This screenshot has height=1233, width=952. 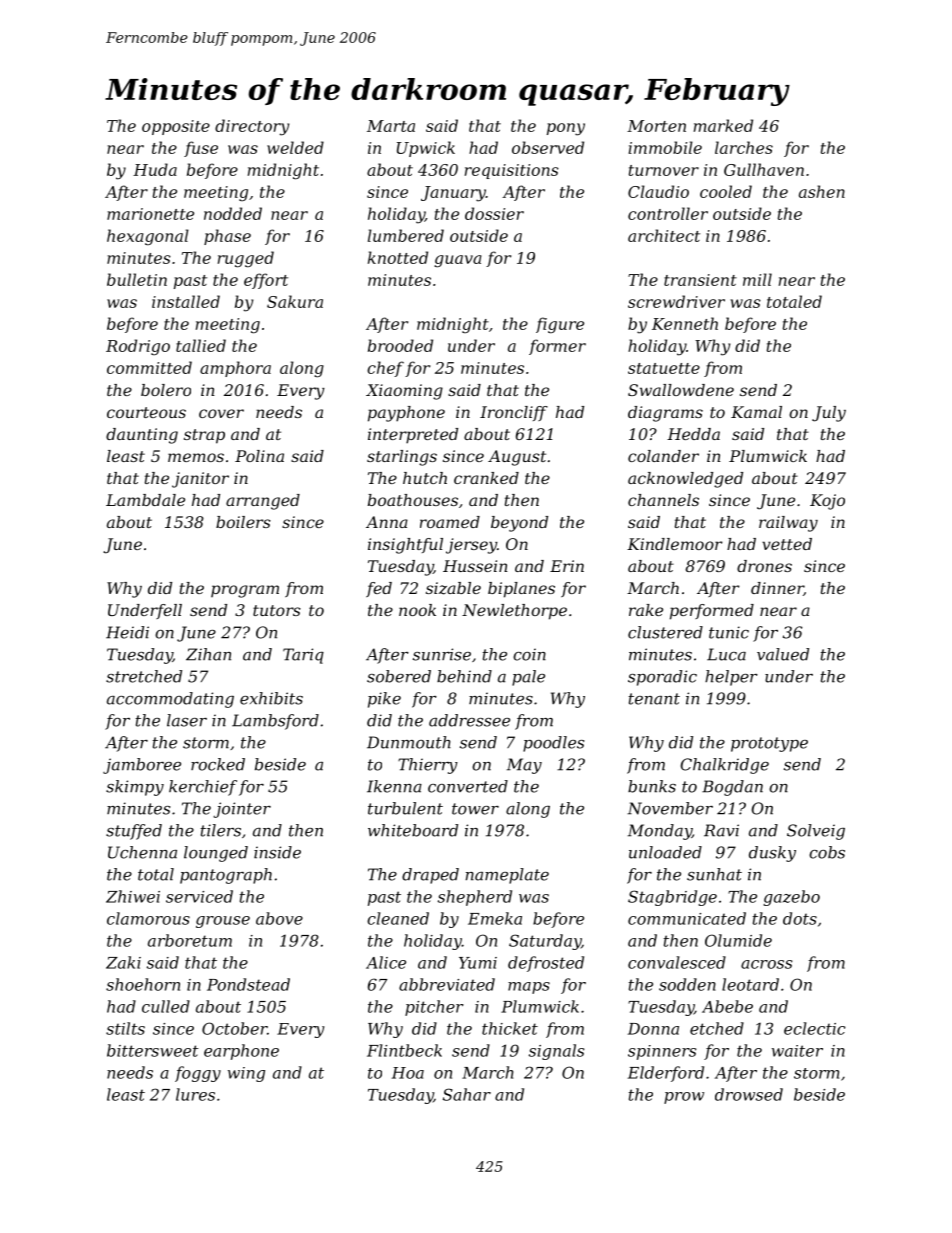 What do you see at coordinates (816, 832) in the screenshot?
I see `Solveig` at bounding box center [816, 832].
